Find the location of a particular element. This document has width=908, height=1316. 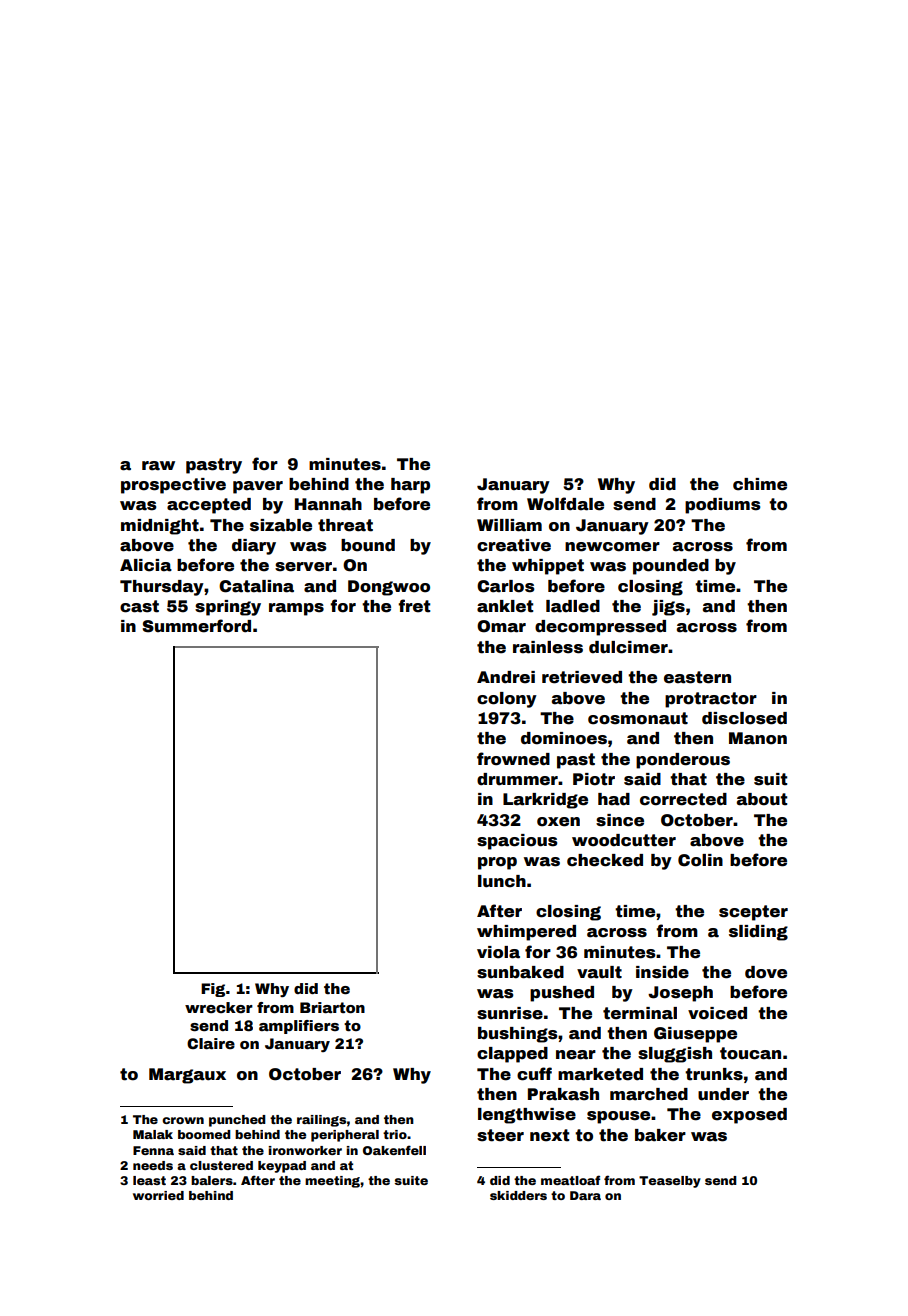

ramps is located at coordinates (296, 609).
